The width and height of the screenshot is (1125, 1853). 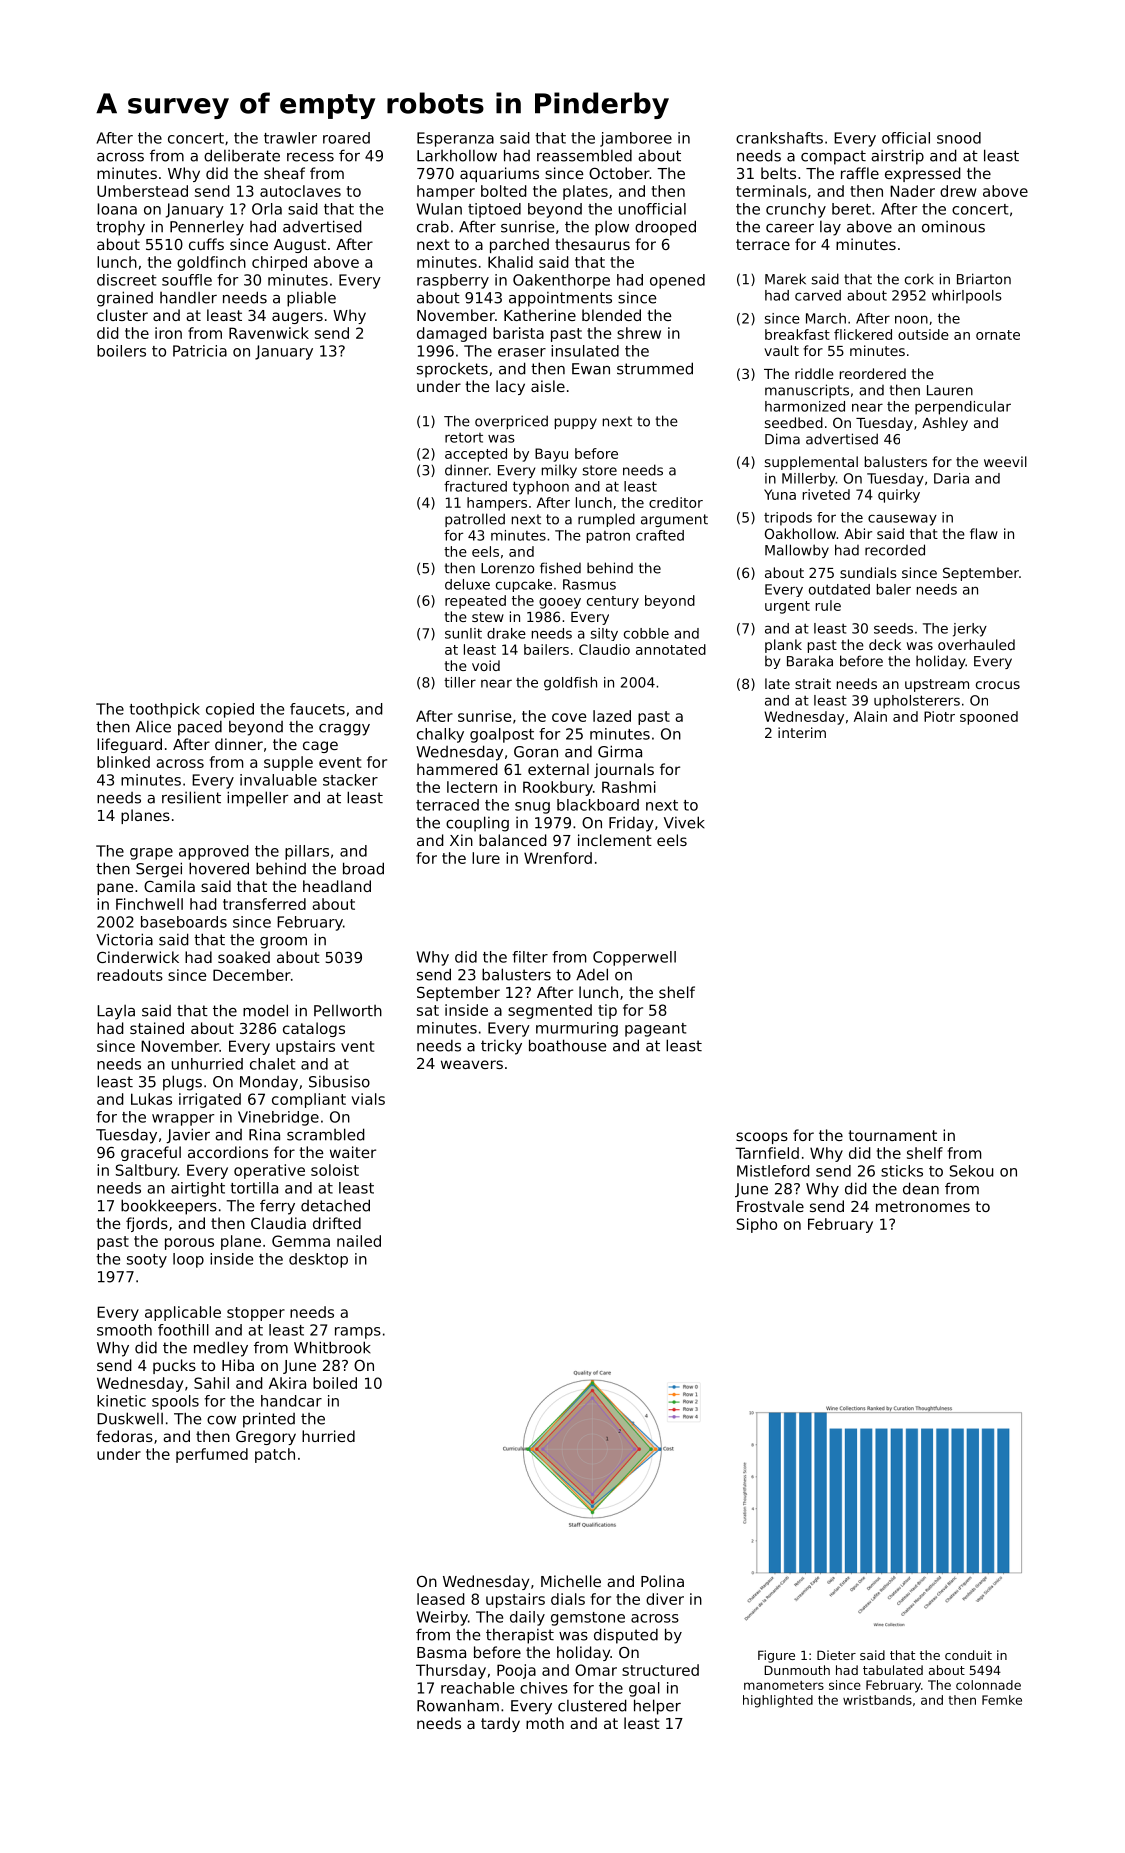 What do you see at coordinates (677, 281) in the screenshot?
I see `opened` at bounding box center [677, 281].
